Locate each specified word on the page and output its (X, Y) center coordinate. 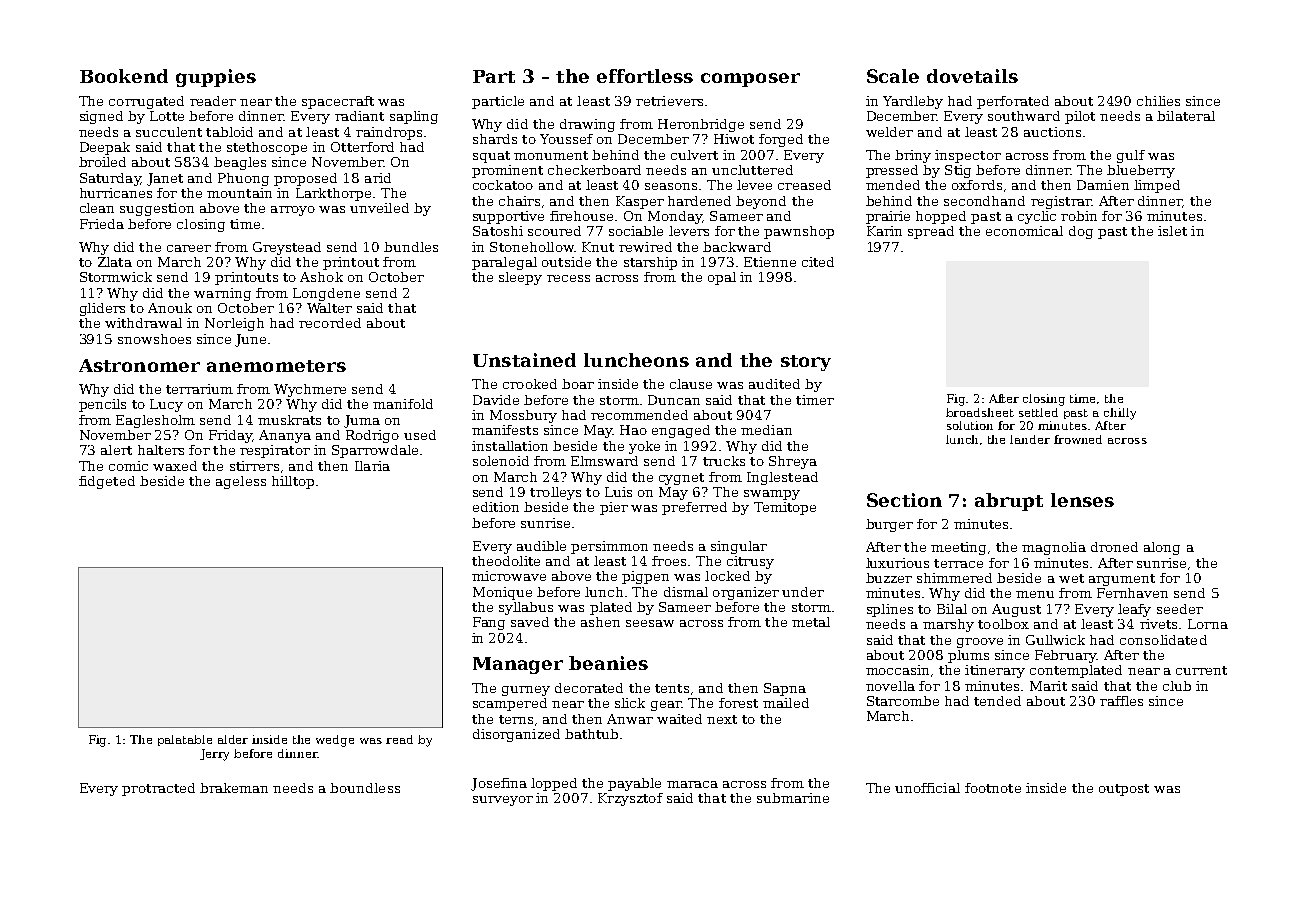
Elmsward (604, 461)
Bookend (124, 76)
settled (1038, 412)
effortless (645, 76)
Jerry (214, 755)
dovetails (972, 76)
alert (116, 450)
